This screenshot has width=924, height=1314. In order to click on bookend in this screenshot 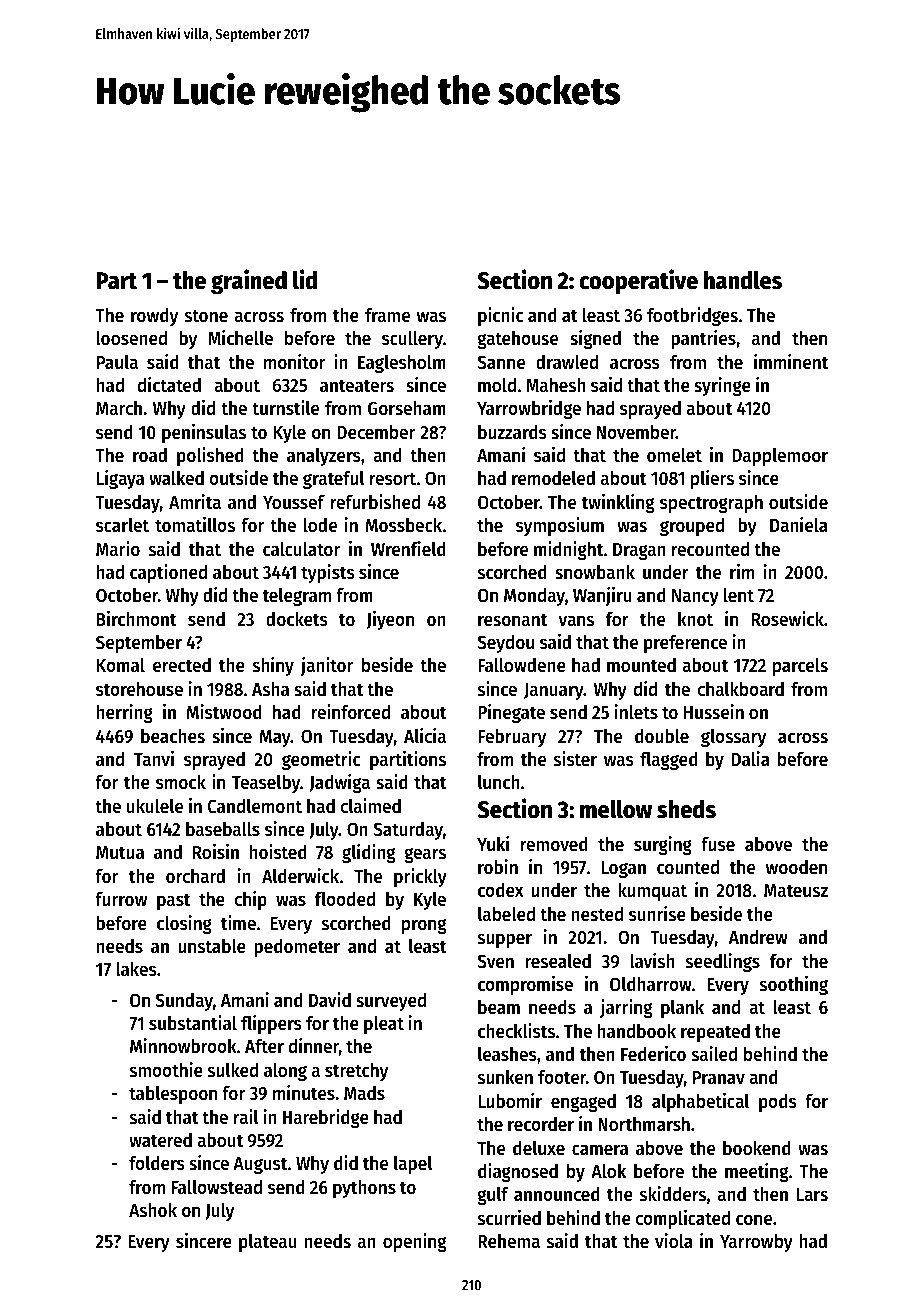, I will do `click(757, 1148)`.
